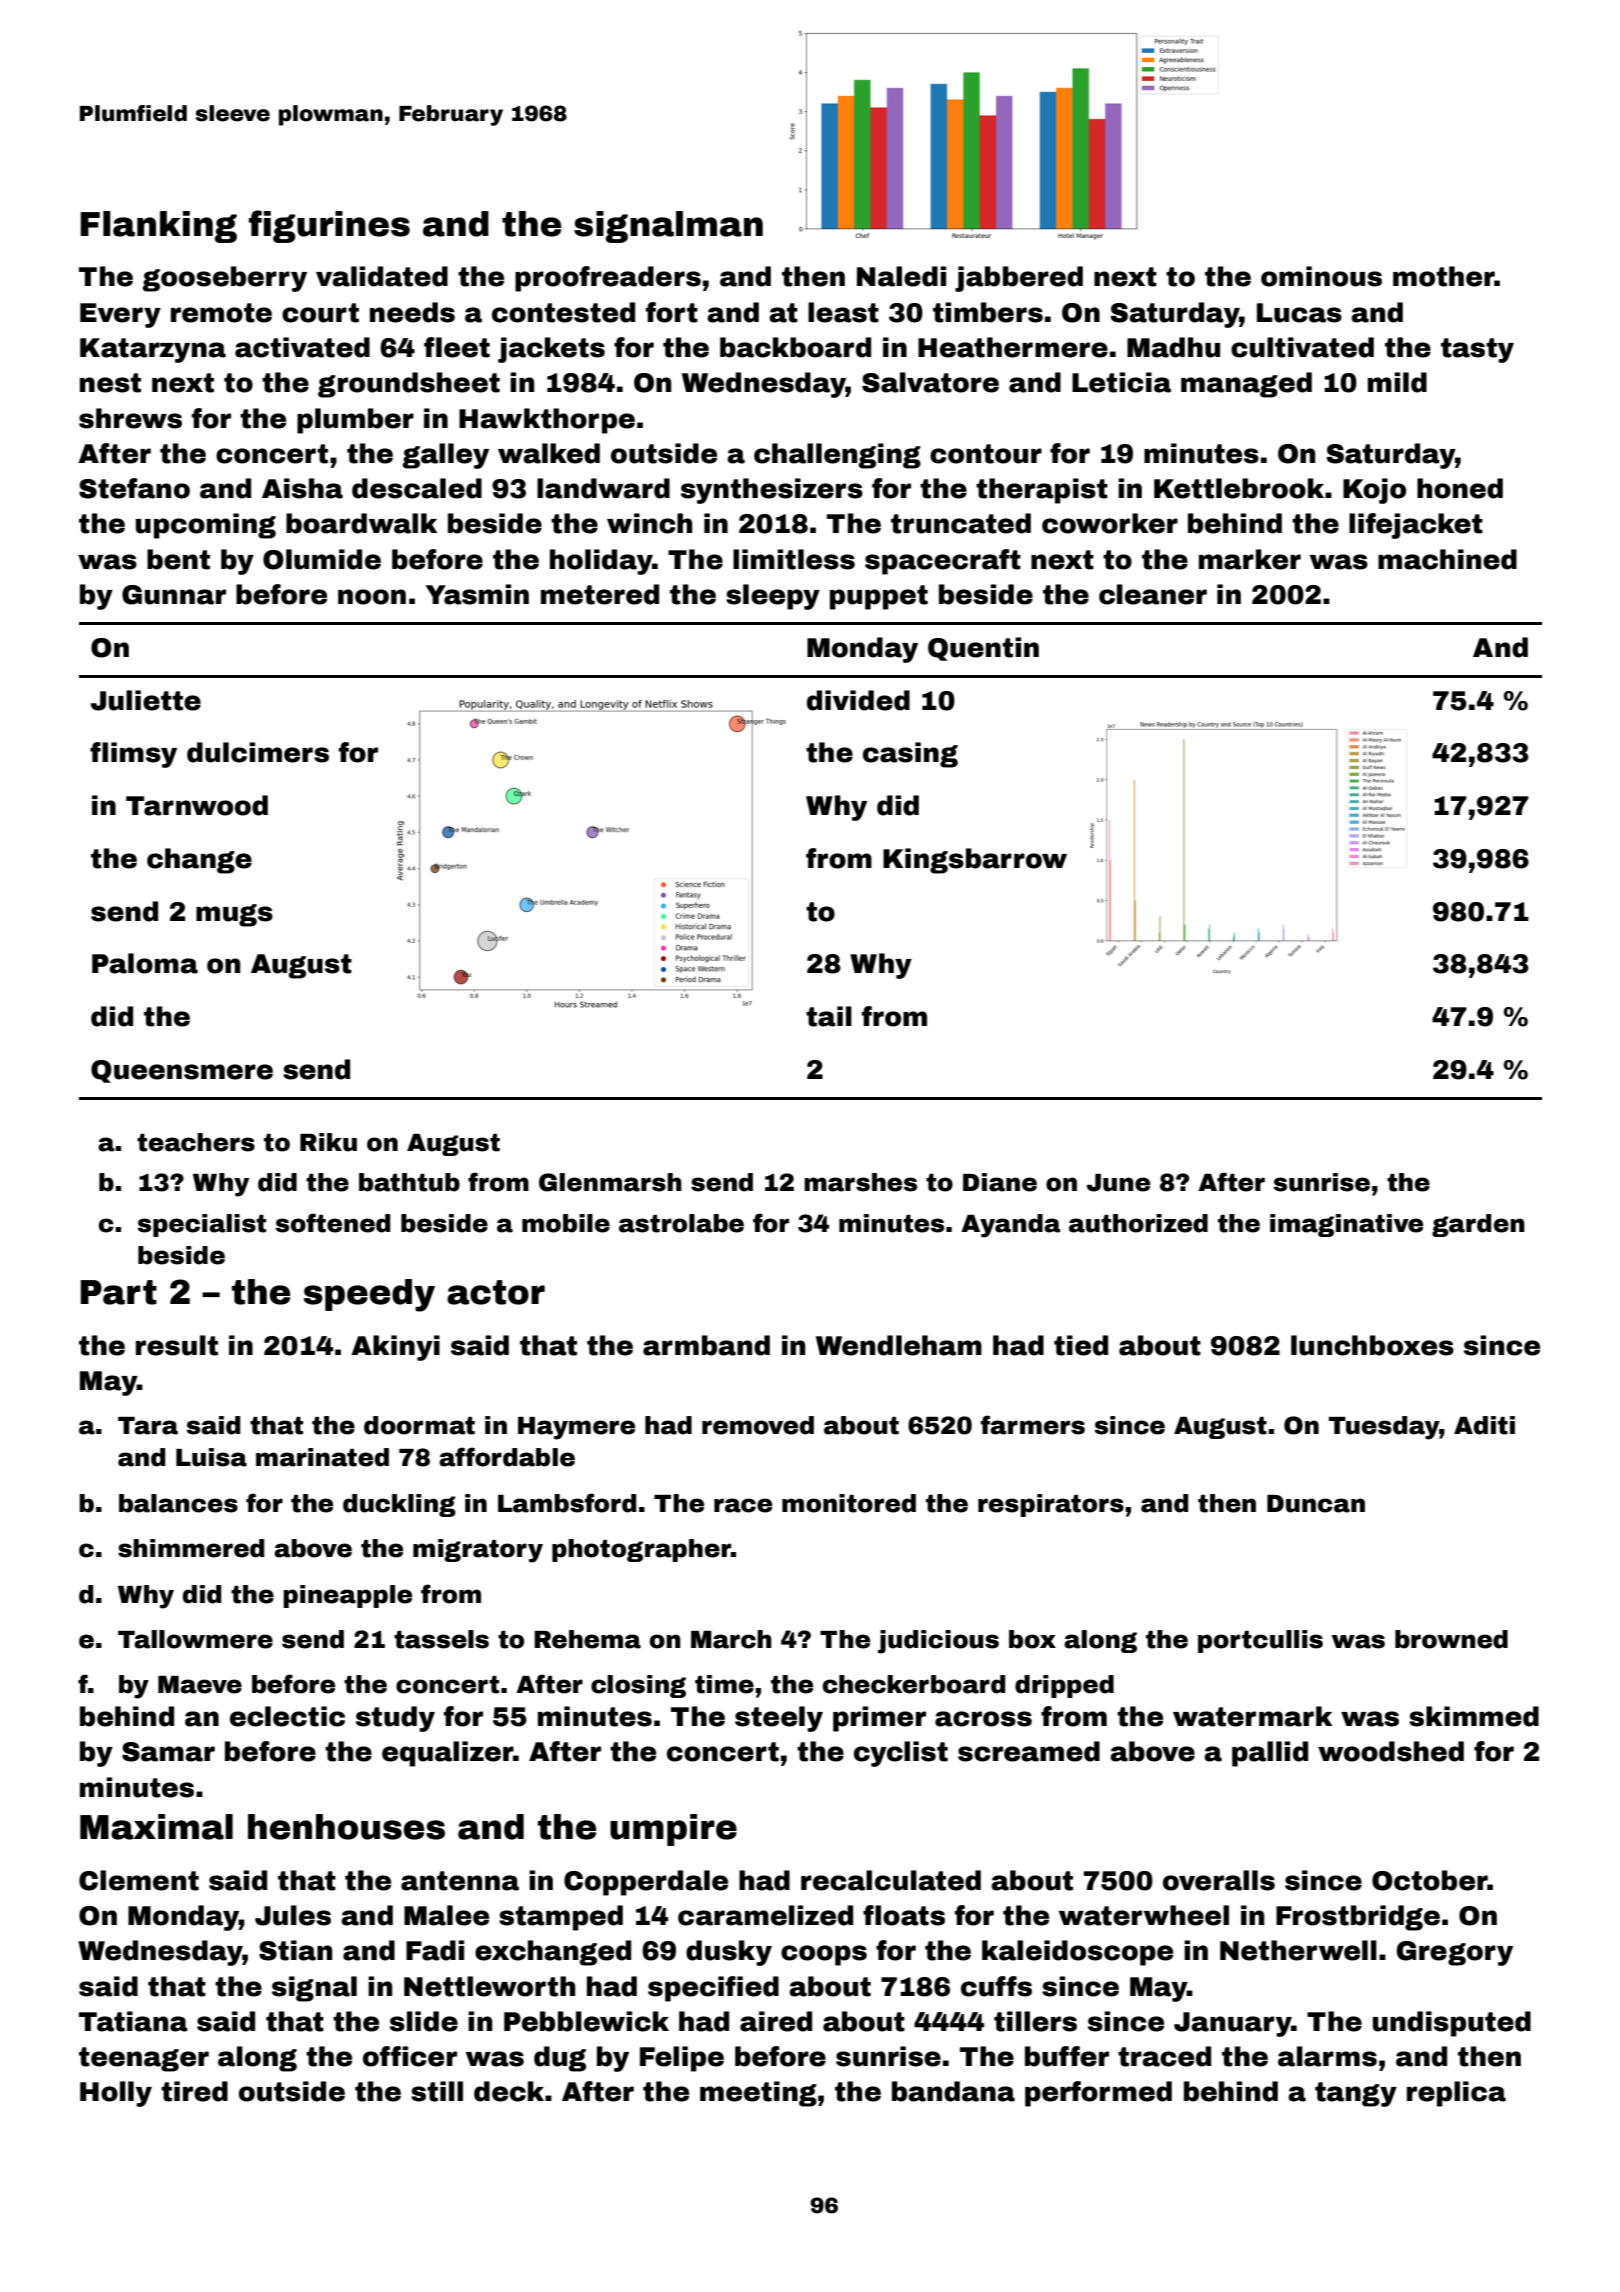  What do you see at coordinates (879, 1719) in the screenshot?
I see `primer` at bounding box center [879, 1719].
